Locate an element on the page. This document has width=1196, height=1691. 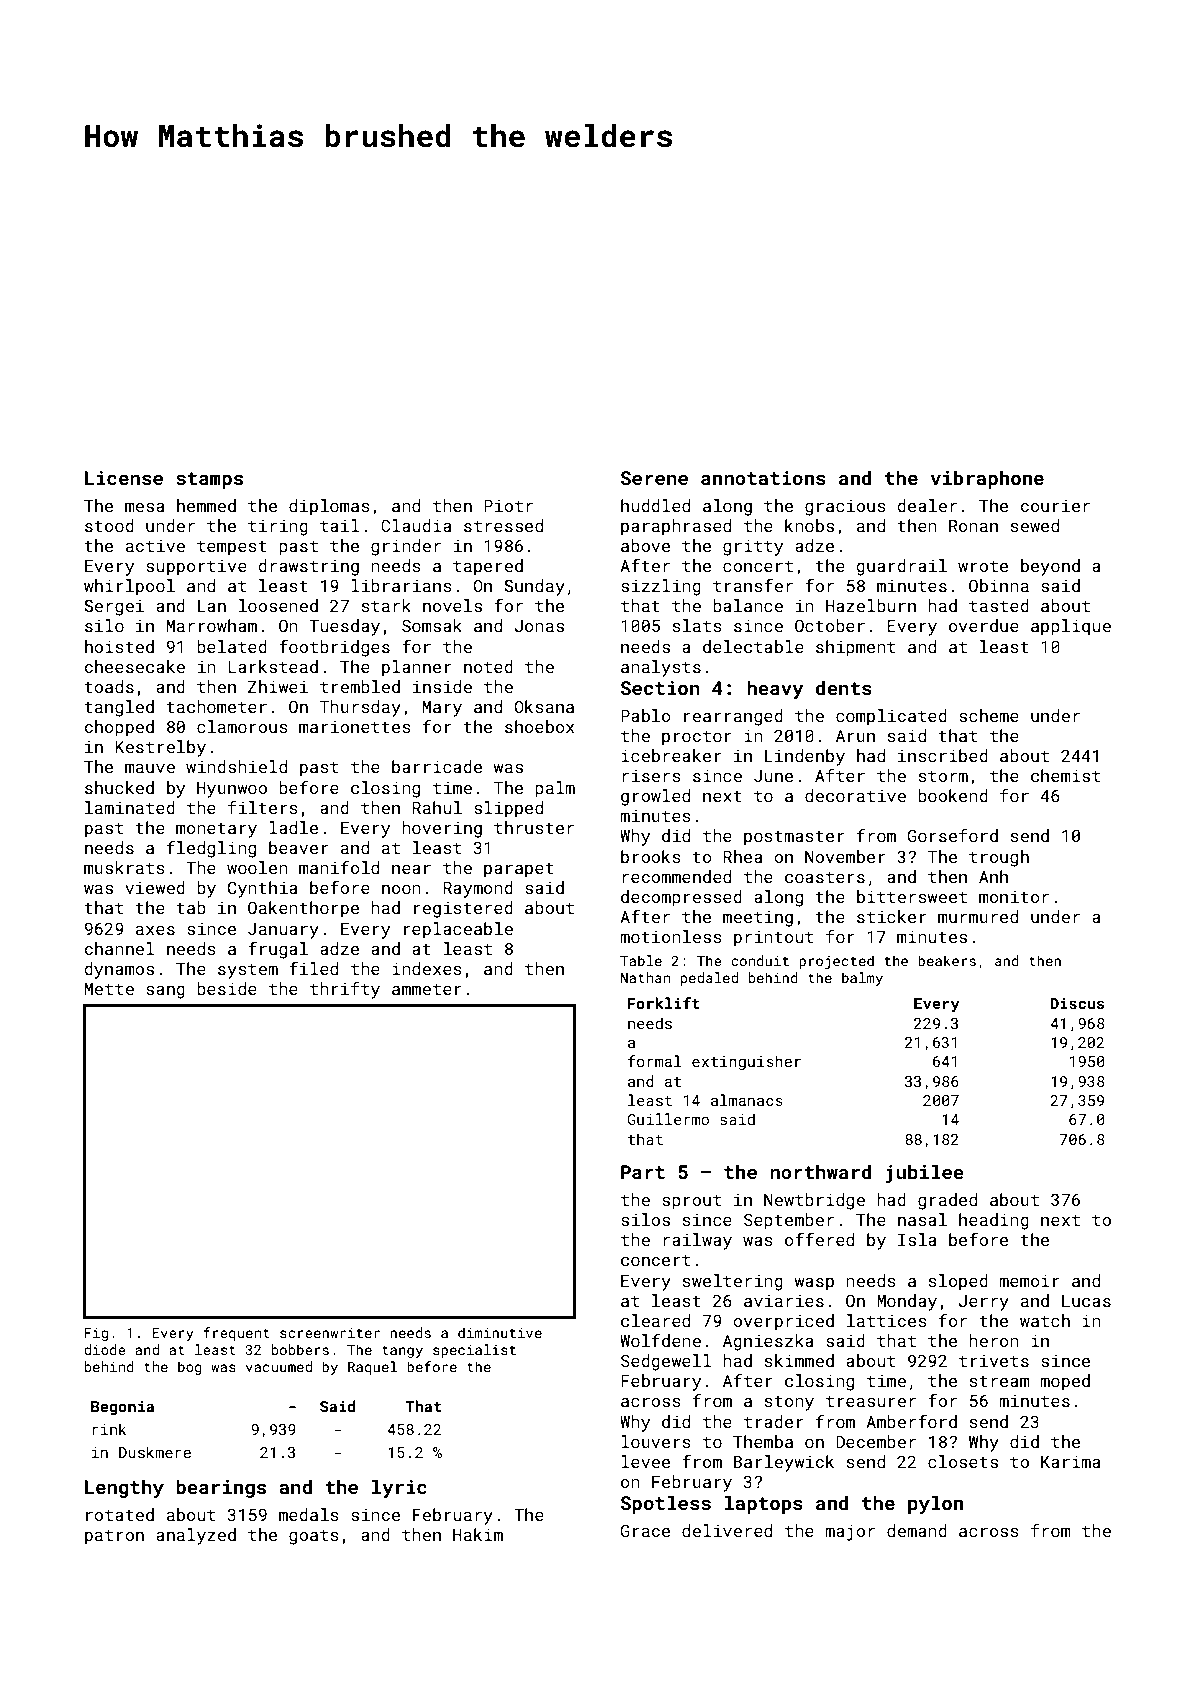
jubilee is located at coordinates (925, 1173).
